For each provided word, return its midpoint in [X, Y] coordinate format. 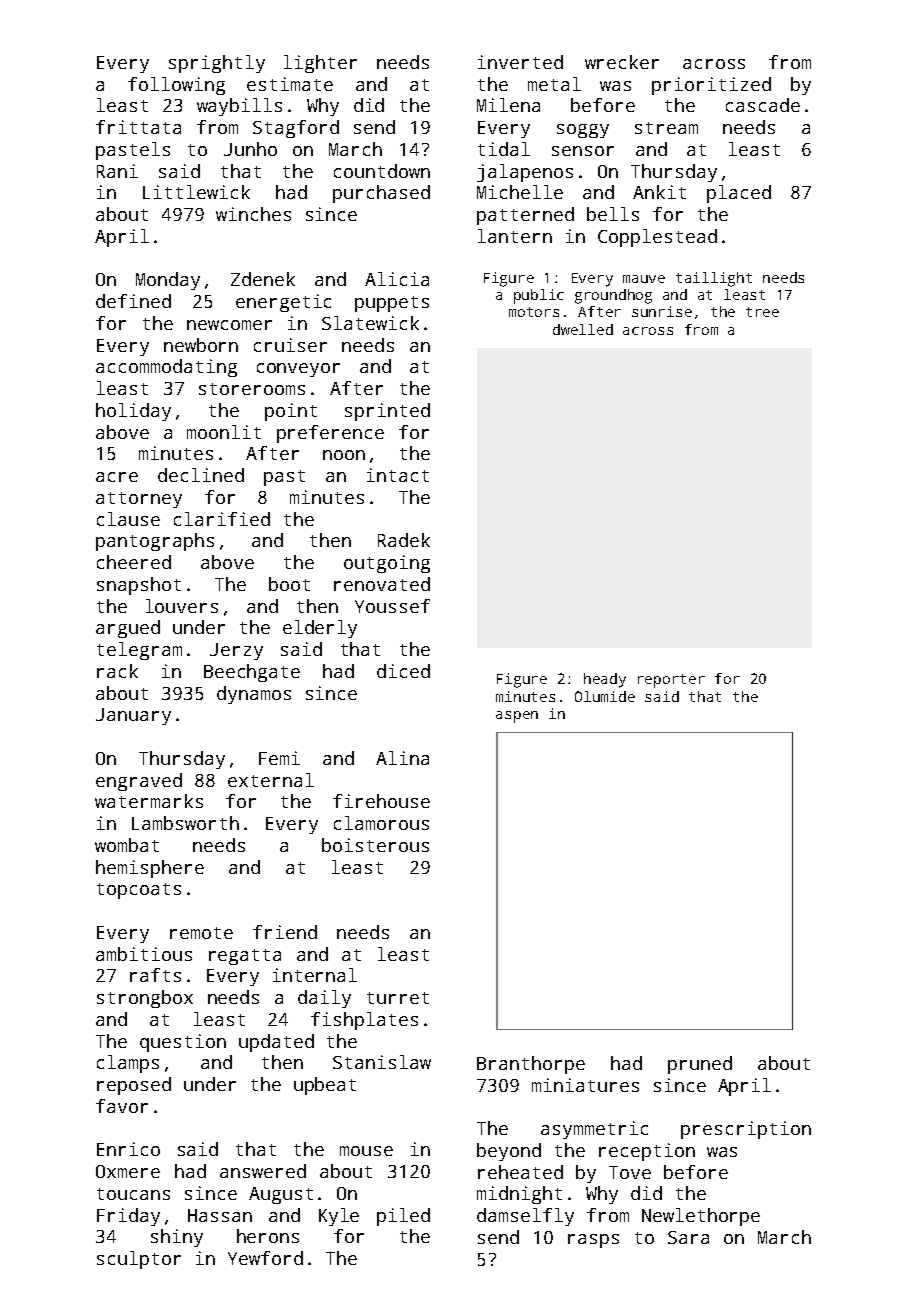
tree [762, 312]
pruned [700, 1065]
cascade [763, 105]
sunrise [662, 311]
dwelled [583, 329]
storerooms [252, 389]
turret [398, 998]
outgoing [387, 564]
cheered [134, 562]
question [183, 1043]
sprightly [217, 64]
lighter [320, 64]
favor [122, 1106]
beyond [509, 1152]
